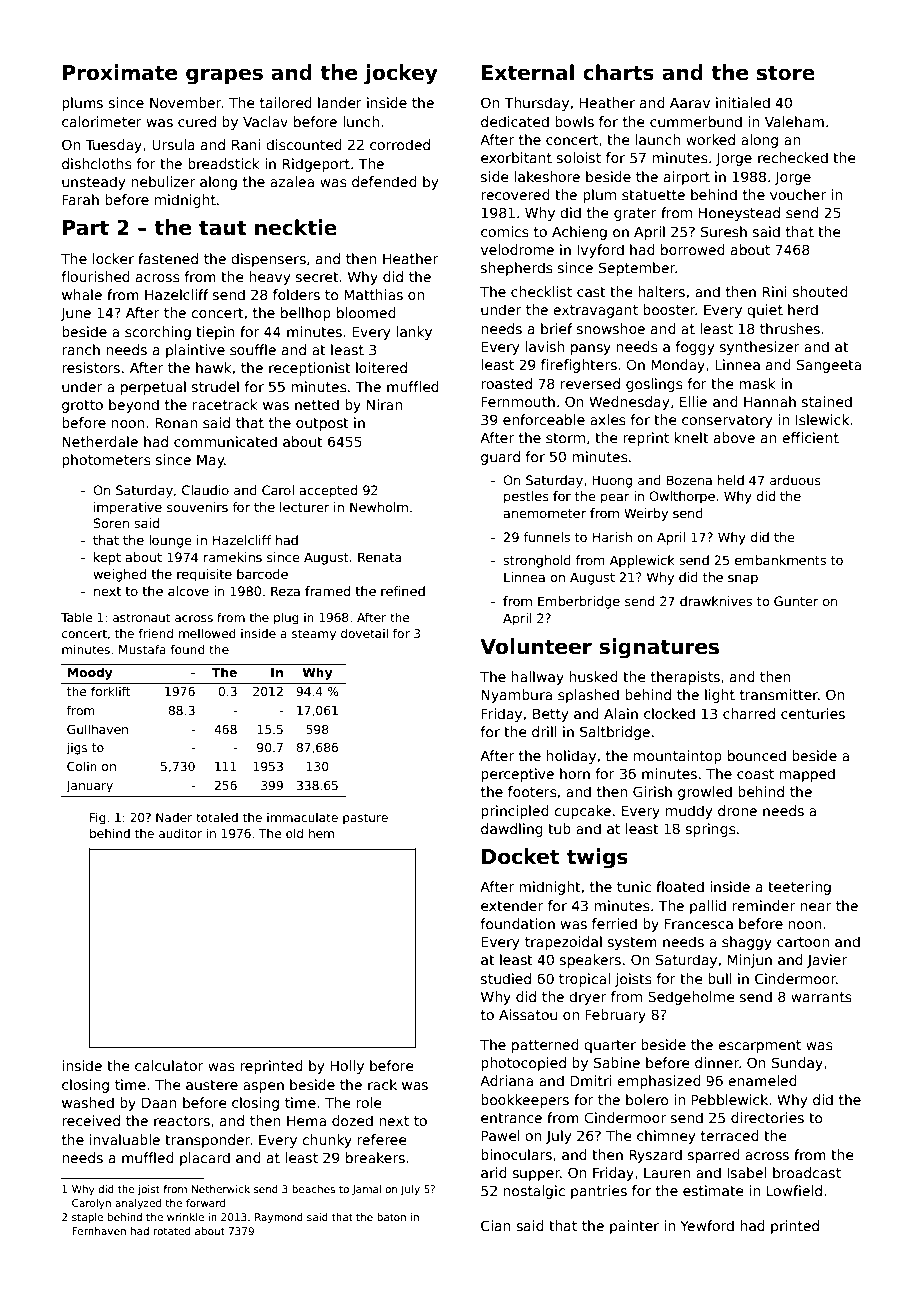 Image resolution: width=924 pixels, height=1308 pixels. Describe the element at coordinates (795, 480) in the document. I see `arduous` at that location.
